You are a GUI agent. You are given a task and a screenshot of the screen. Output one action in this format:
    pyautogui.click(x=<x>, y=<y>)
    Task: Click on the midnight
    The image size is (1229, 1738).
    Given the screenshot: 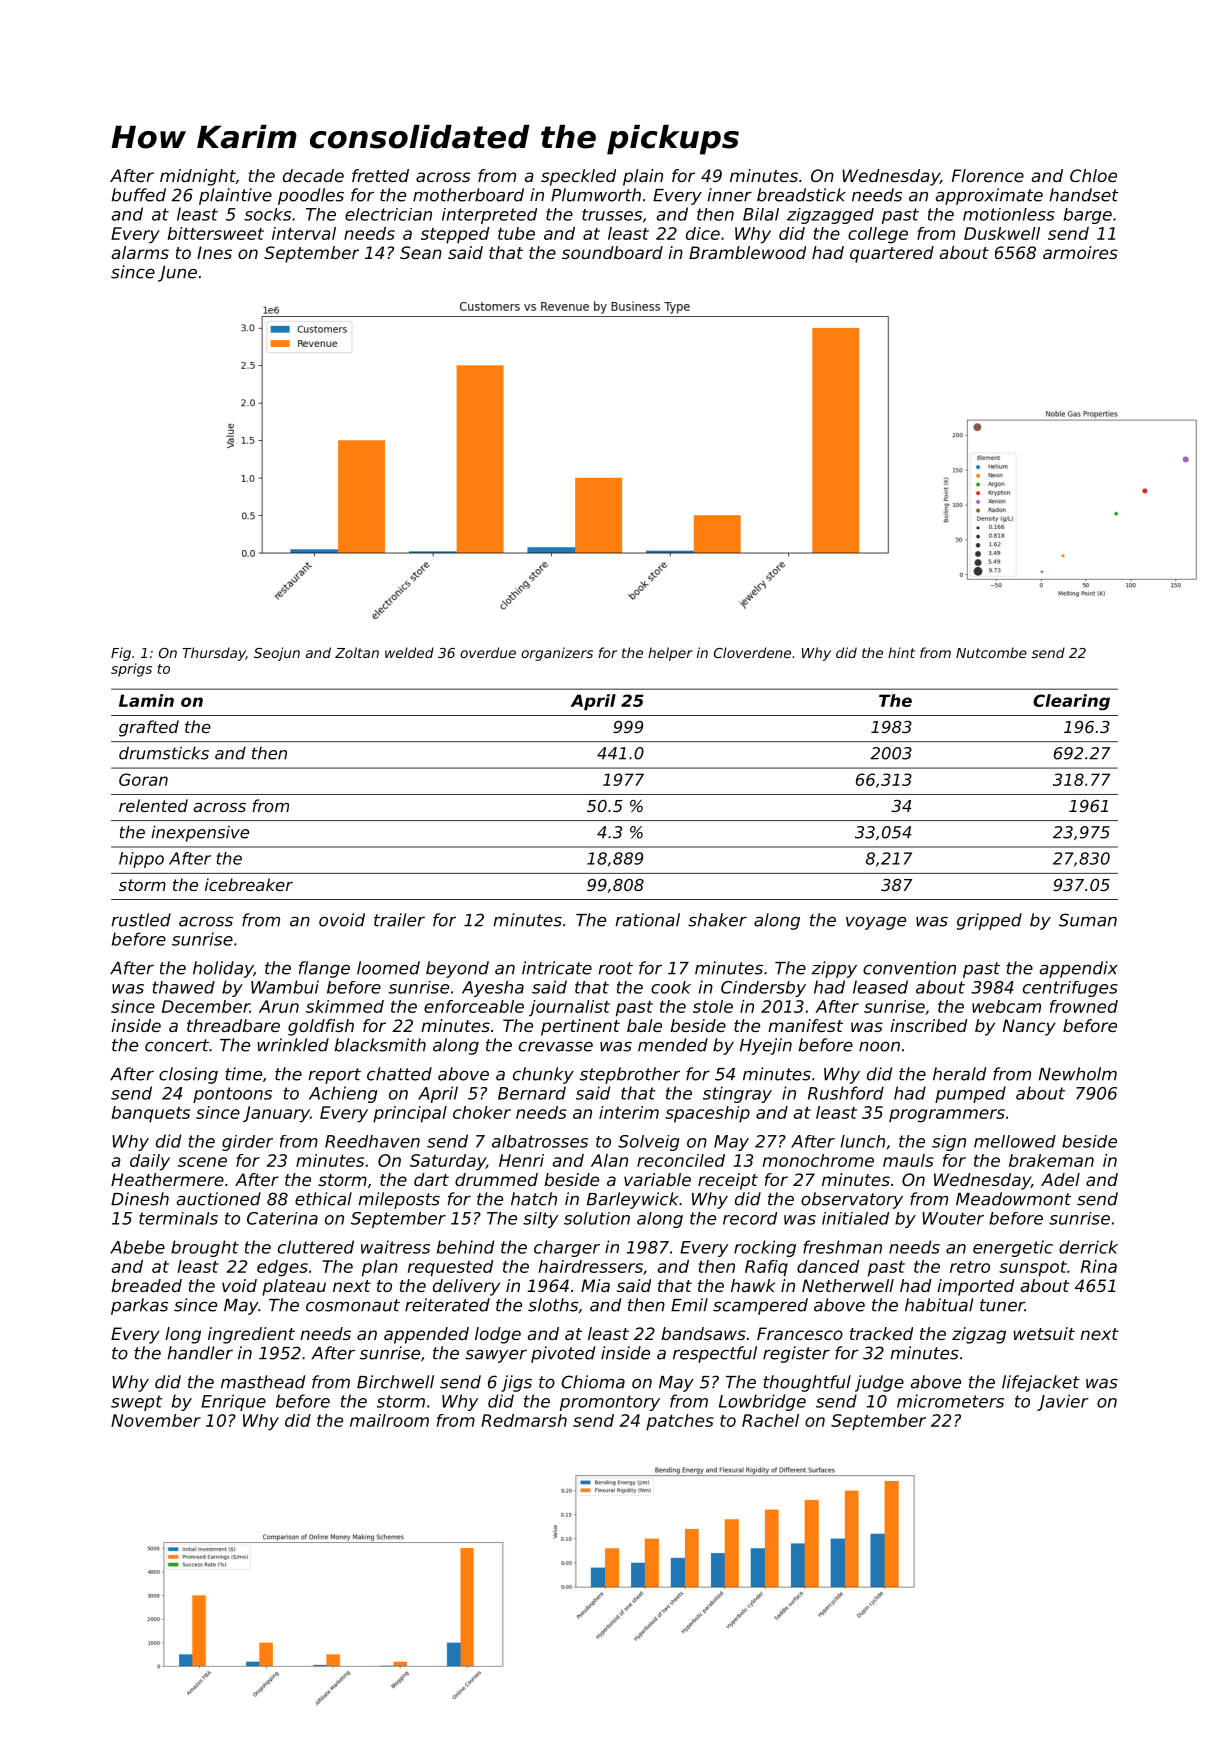 What is the action you would take?
    pyautogui.click(x=198, y=177)
